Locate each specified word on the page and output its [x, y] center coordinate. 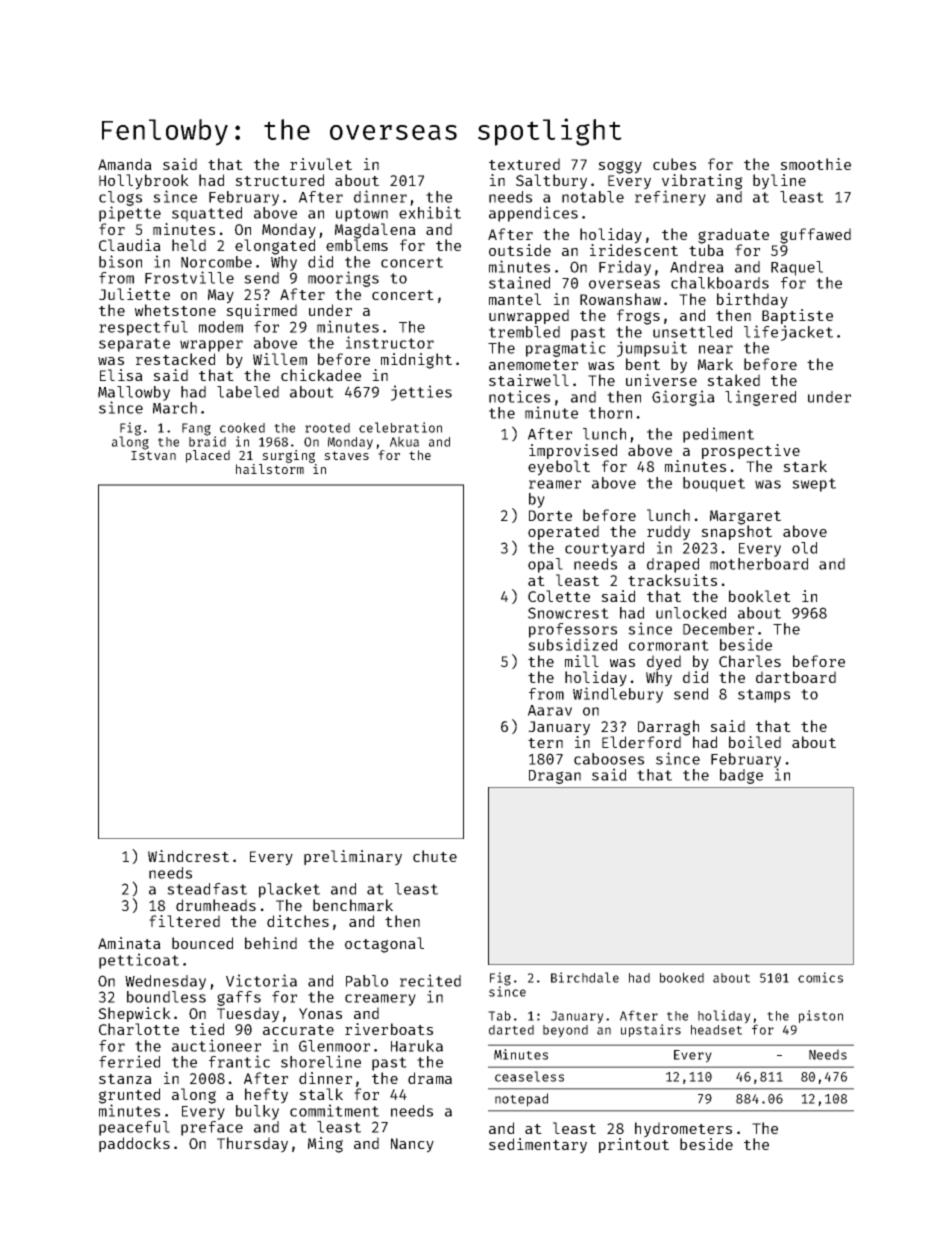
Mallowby [134, 393]
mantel [515, 299]
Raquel [797, 268]
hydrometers [683, 1130]
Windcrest [188, 856]
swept [814, 485]
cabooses [609, 759]
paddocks [134, 1144]
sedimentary [538, 1146]
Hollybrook [144, 182]
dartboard [796, 677]
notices [519, 396]
